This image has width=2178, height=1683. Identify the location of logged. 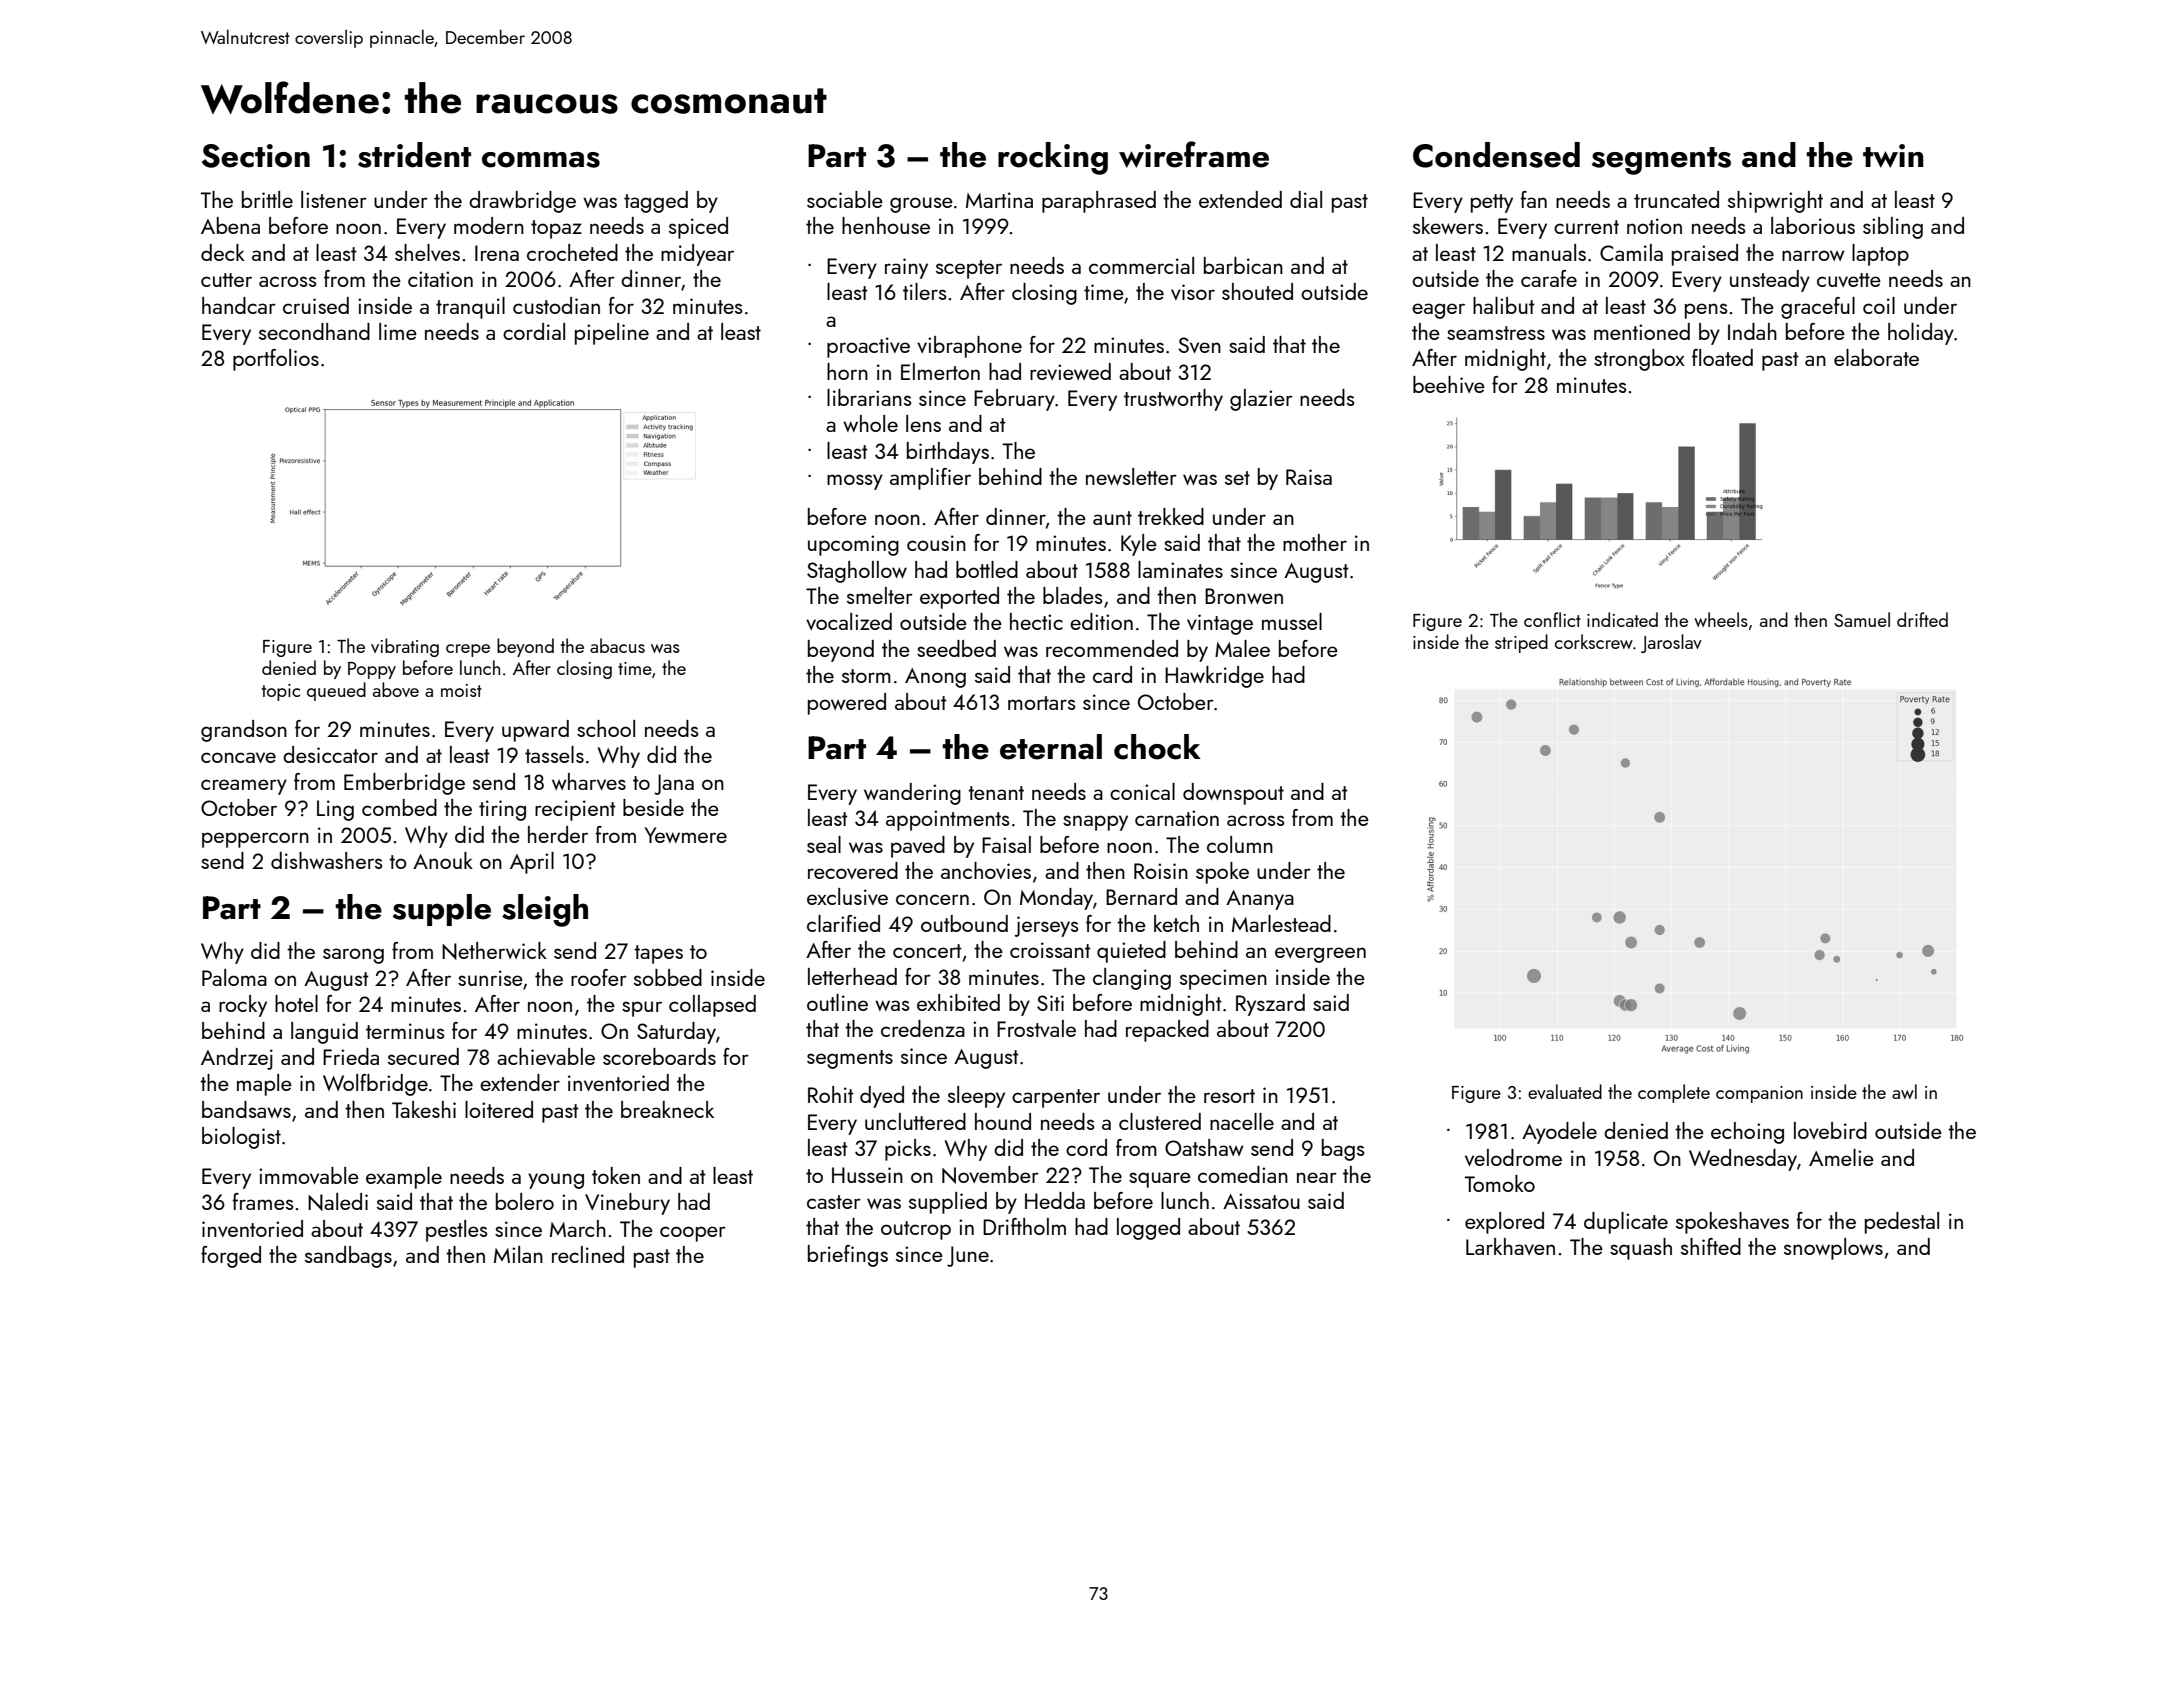
(1148, 1229).
